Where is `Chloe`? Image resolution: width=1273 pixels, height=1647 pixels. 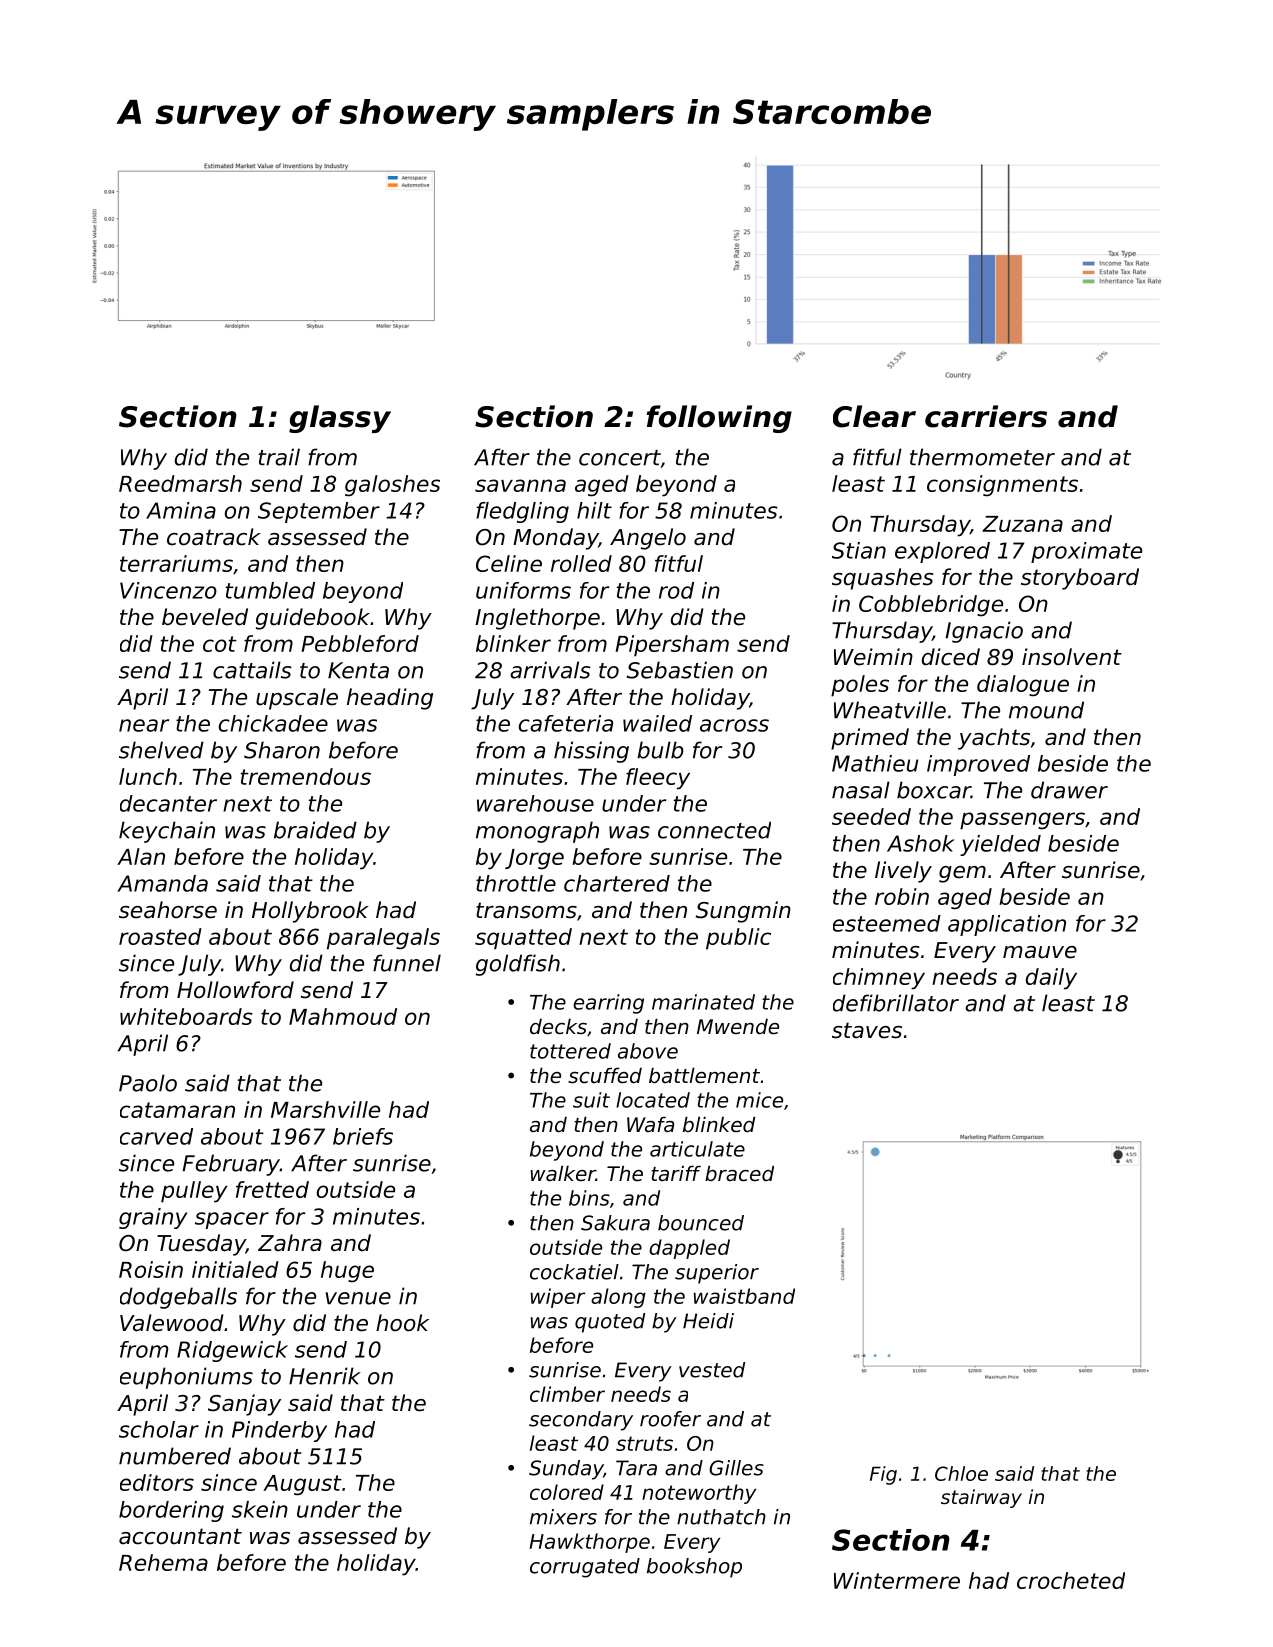 Chloe is located at coordinates (961, 1473).
